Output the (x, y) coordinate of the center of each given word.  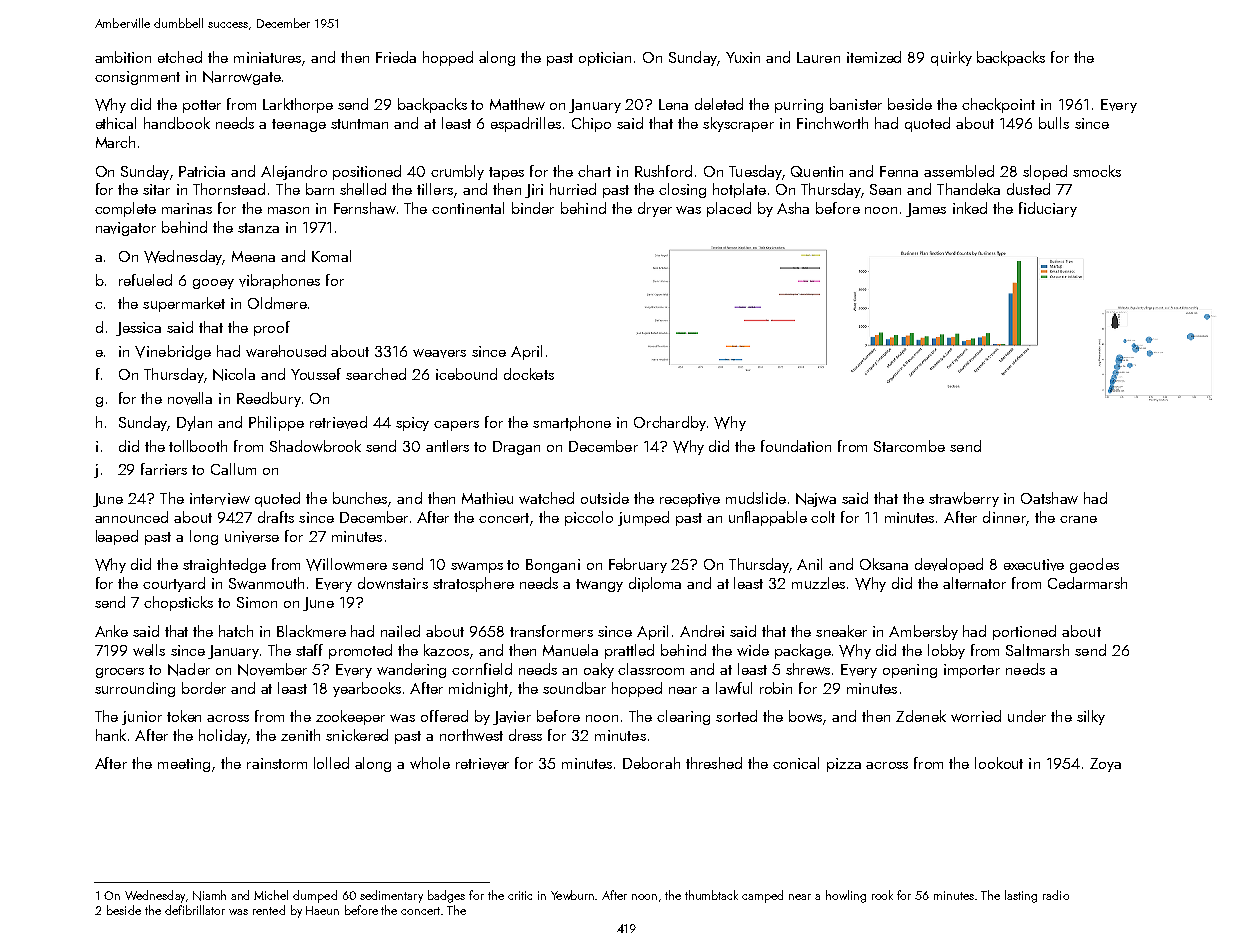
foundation (796, 446)
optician (605, 59)
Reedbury (269, 399)
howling (846, 896)
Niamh (209, 895)
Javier (512, 718)
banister (856, 104)
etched (180, 57)
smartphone (572, 423)
